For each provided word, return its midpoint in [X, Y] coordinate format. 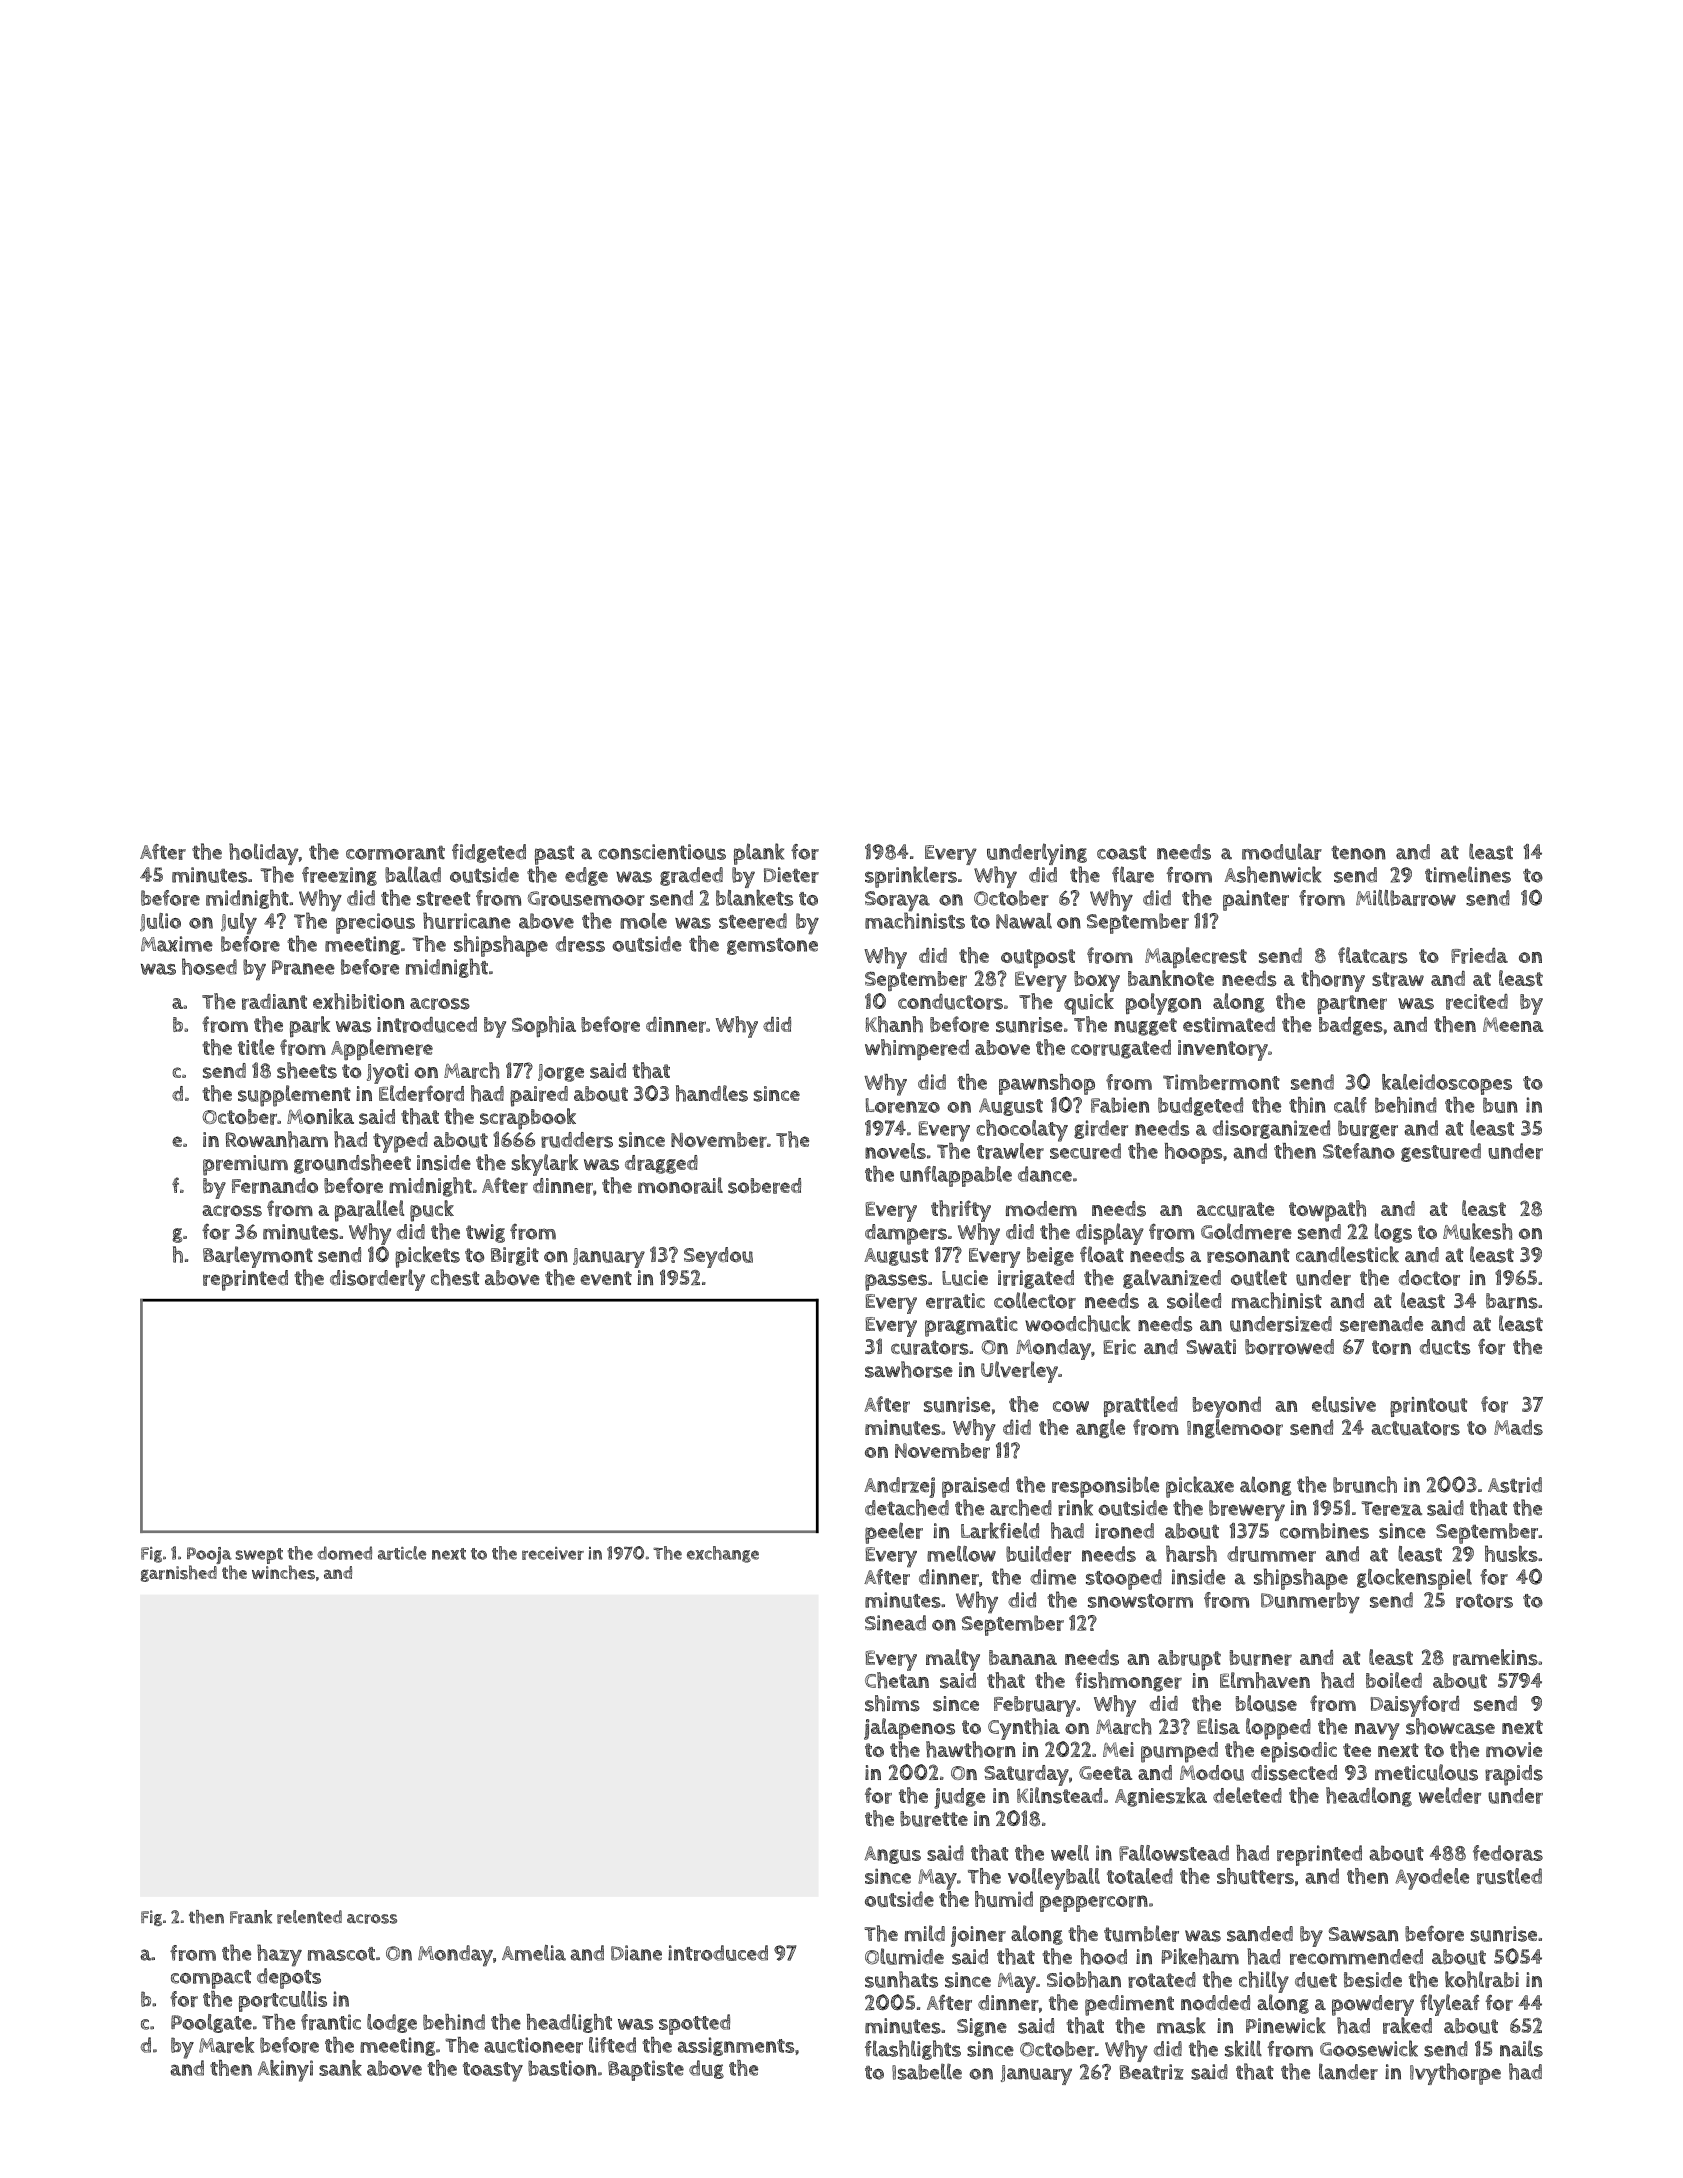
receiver [553, 1553]
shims [892, 1703]
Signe [982, 2027]
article [402, 1553]
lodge [392, 2023]
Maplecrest [1196, 957]
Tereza [1392, 1508]
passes [896, 1282]
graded [691, 876]
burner [1260, 1658]
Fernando [275, 1186]
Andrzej [899, 1487]
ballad [413, 874]
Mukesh [1477, 1231]
